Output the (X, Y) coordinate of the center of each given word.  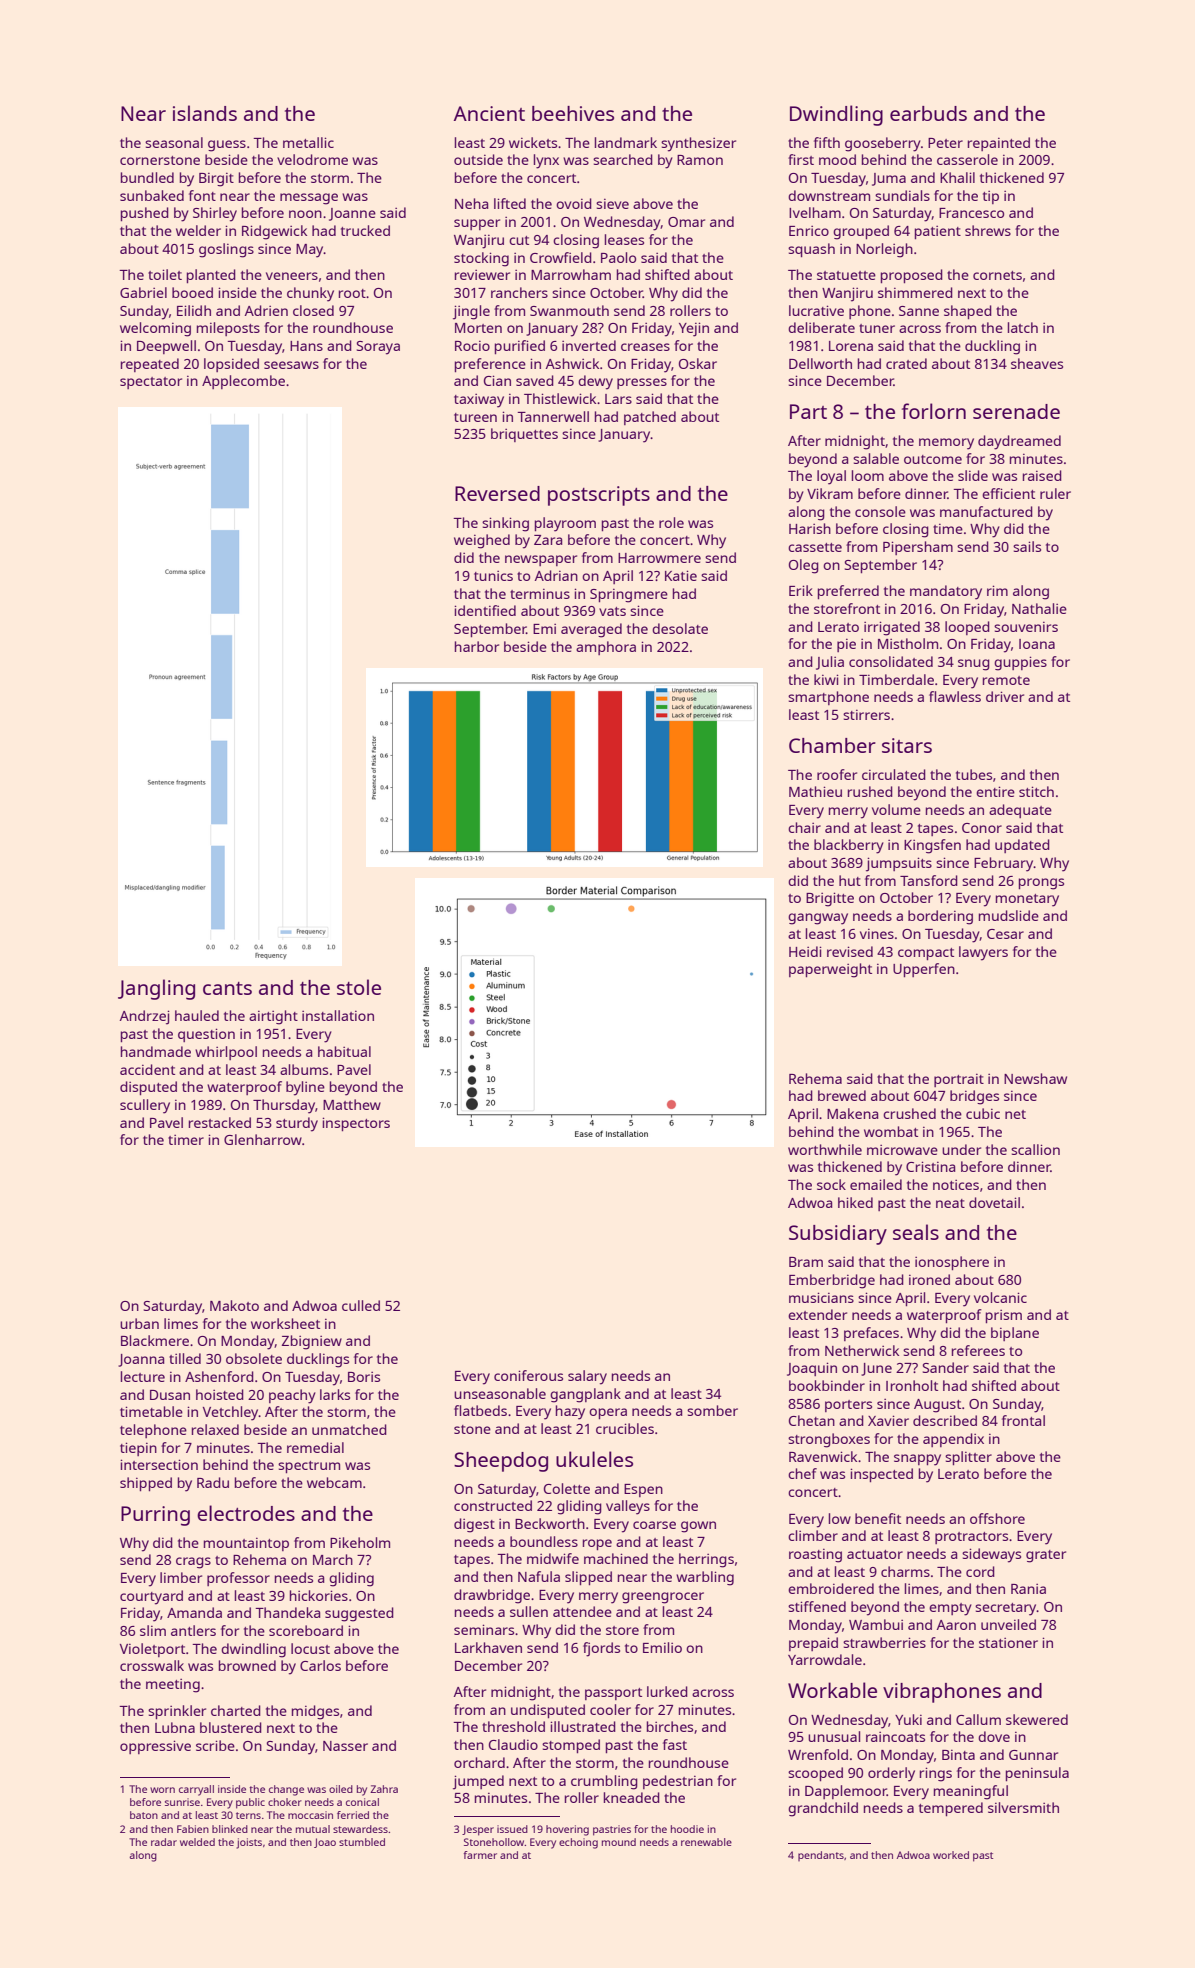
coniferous (528, 1375)
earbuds (928, 113)
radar (164, 1842)
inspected (881, 1475)
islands (205, 113)
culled (361, 1305)
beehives (573, 113)
